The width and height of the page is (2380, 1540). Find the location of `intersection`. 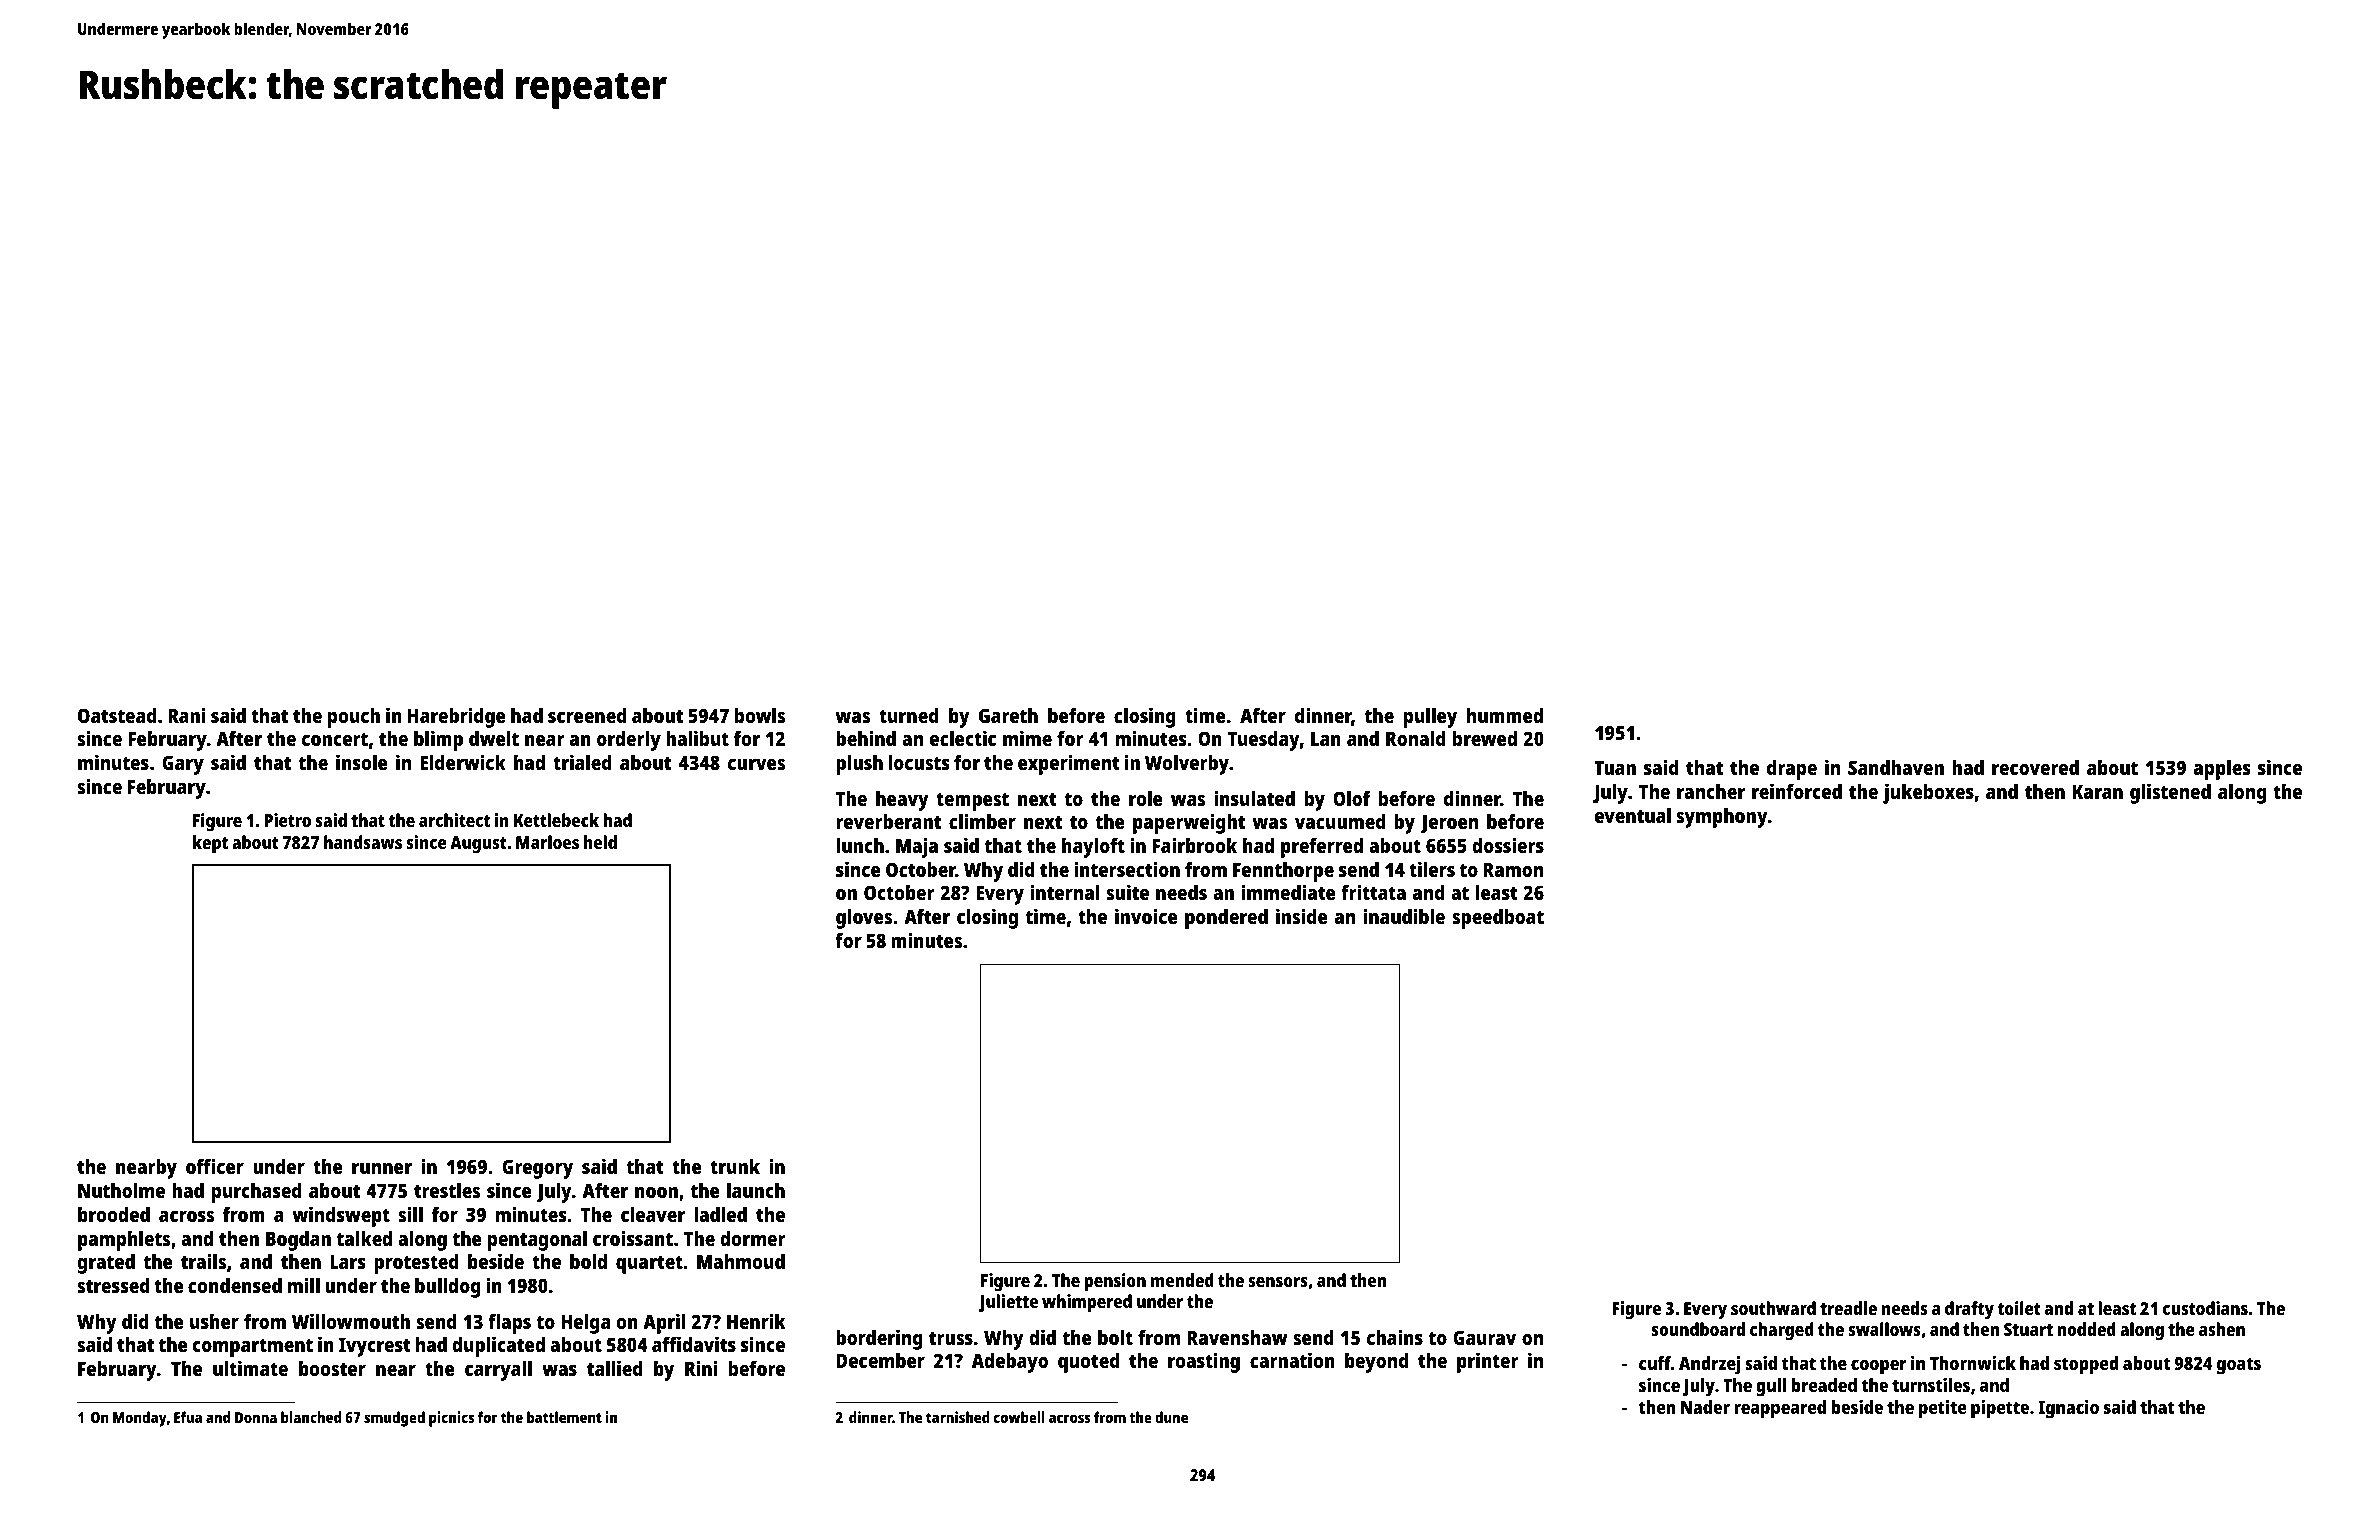

intersection is located at coordinates (1127, 869).
